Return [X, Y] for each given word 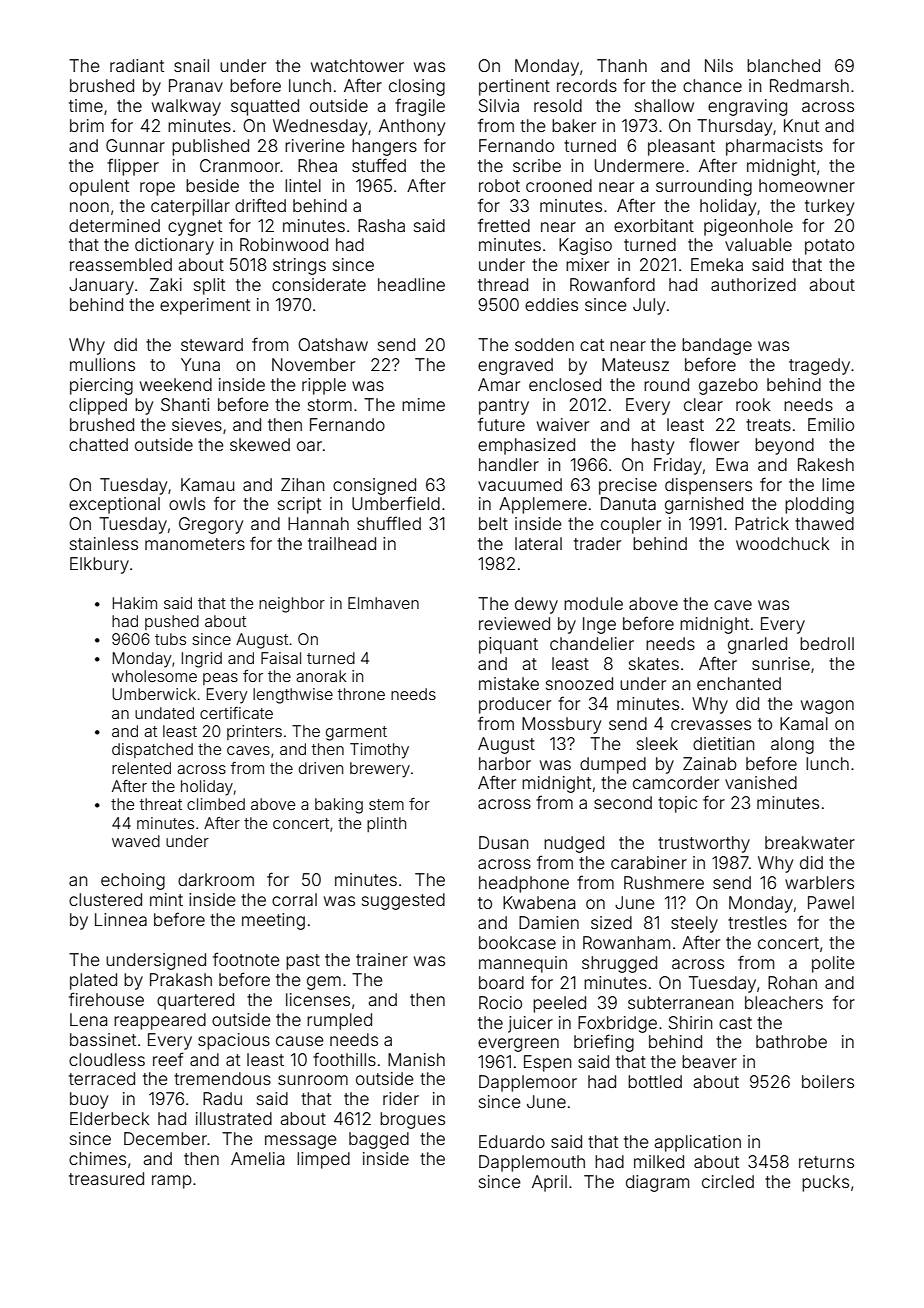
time [86, 105]
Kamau [208, 484]
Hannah [318, 523]
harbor [505, 763]
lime [838, 484]
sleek [657, 743]
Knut [801, 125]
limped [323, 1160]
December [165, 1138]
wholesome [154, 676]
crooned [559, 185]
